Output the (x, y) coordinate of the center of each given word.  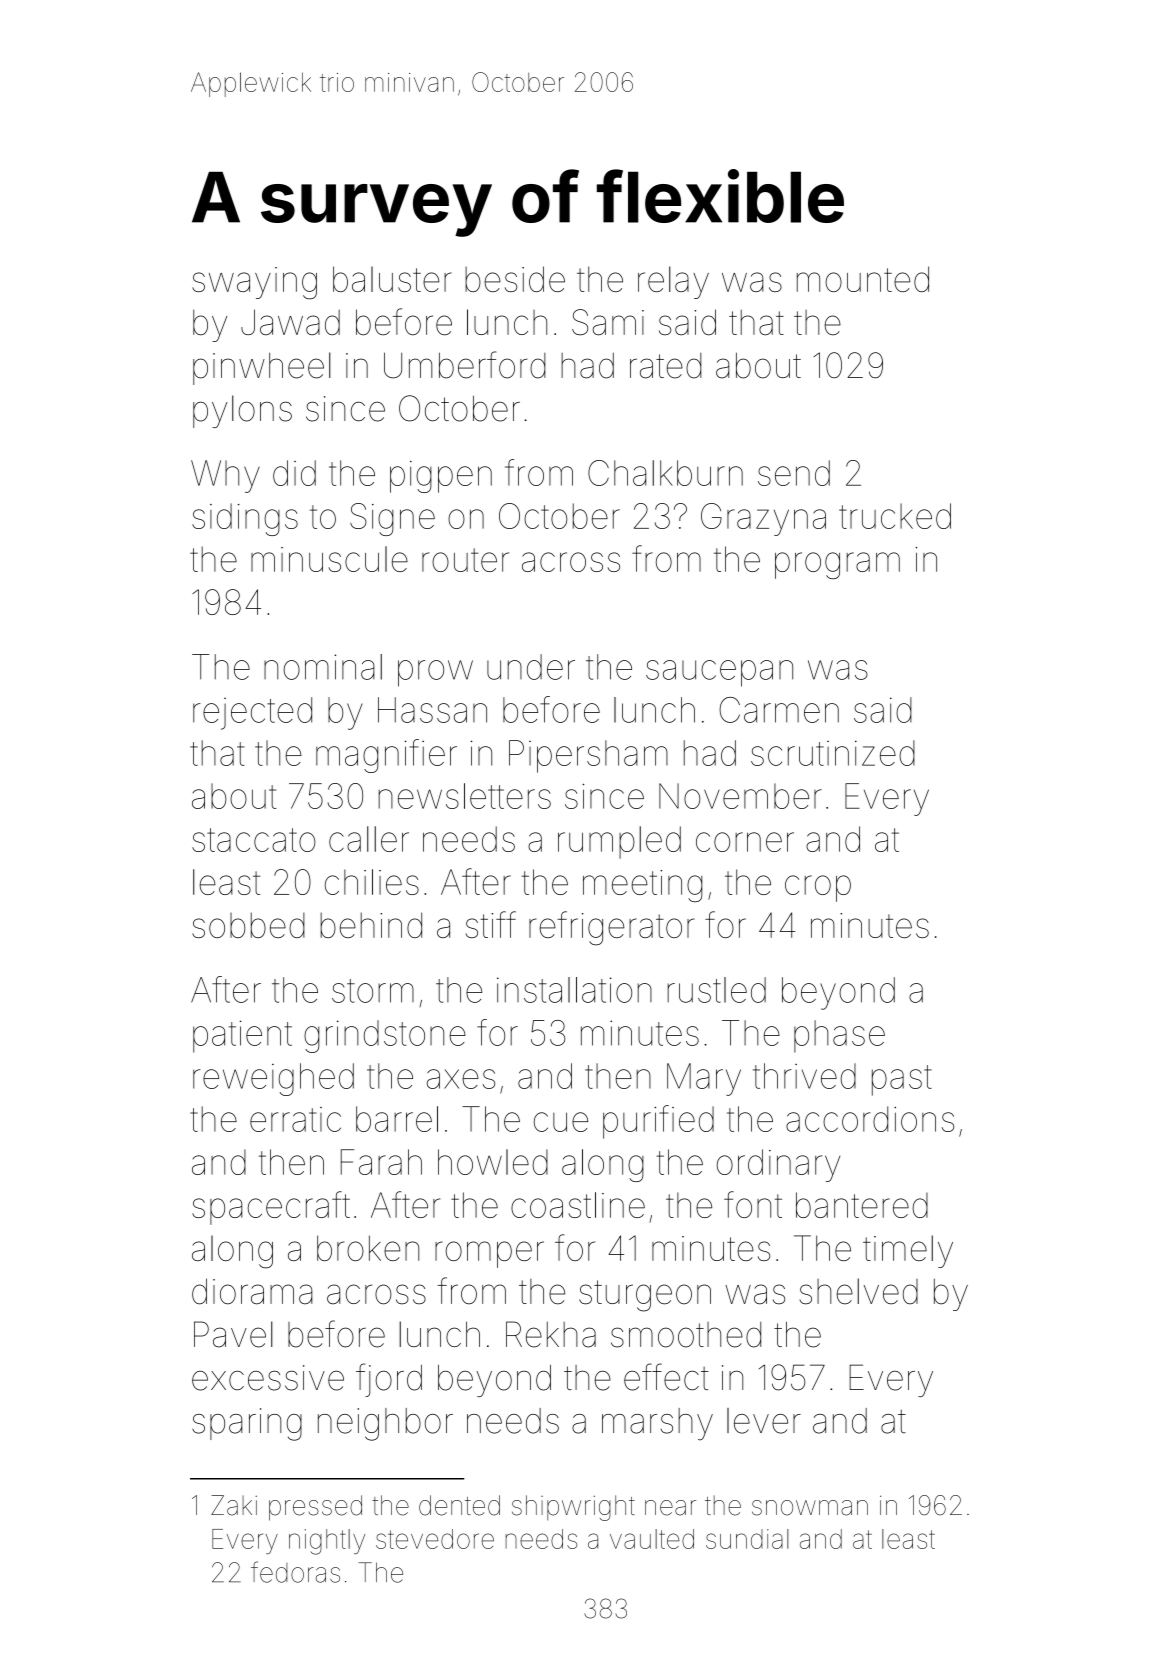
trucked (895, 516)
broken (368, 1248)
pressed (315, 1508)
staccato (254, 840)
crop (818, 888)
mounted (863, 279)
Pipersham (588, 756)
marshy (657, 1424)
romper (489, 1254)
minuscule (329, 559)
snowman (810, 1508)
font (753, 1204)
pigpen (441, 477)
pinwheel (262, 368)
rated (665, 366)
